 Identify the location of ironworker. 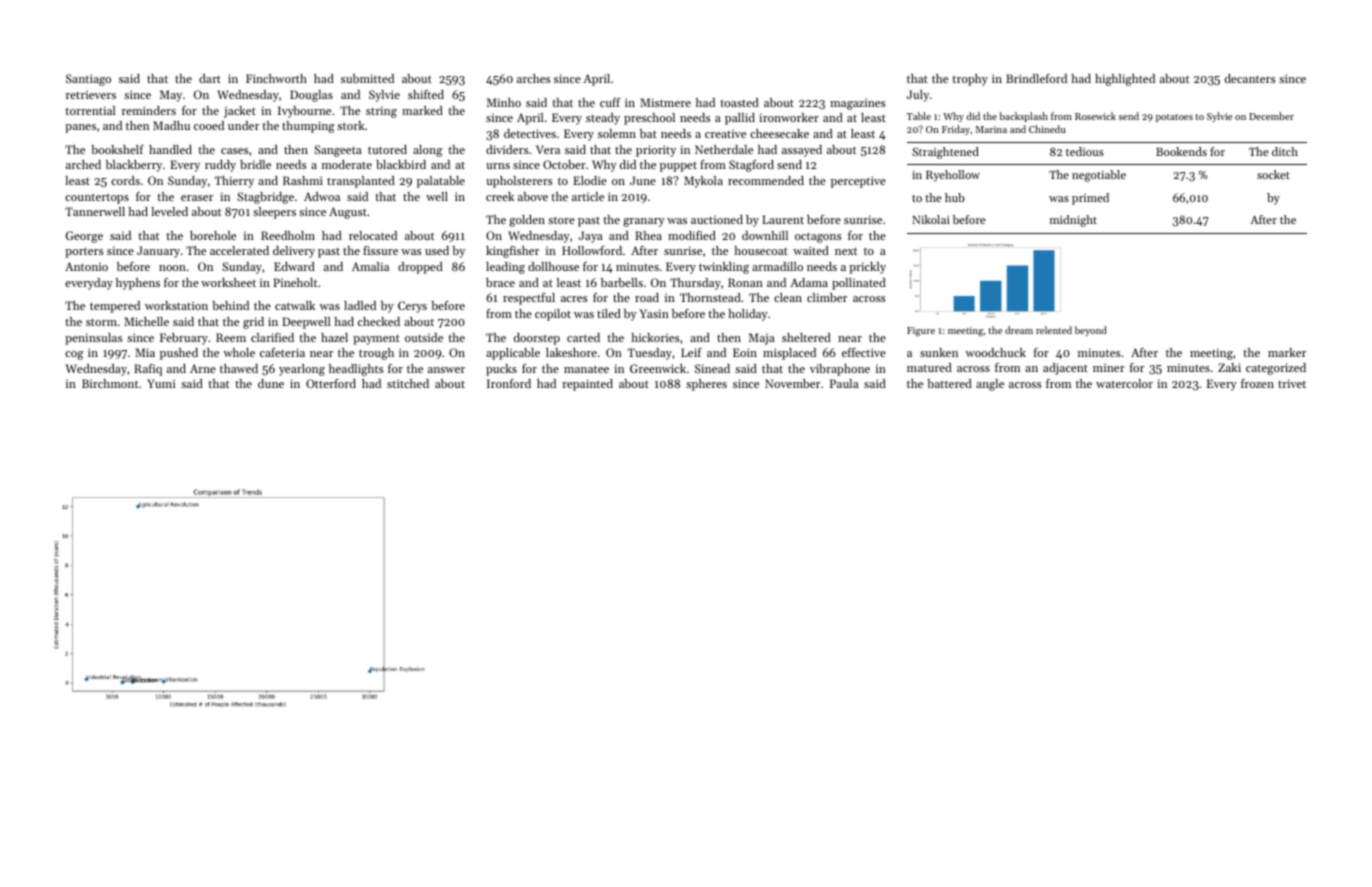
(789, 117).
